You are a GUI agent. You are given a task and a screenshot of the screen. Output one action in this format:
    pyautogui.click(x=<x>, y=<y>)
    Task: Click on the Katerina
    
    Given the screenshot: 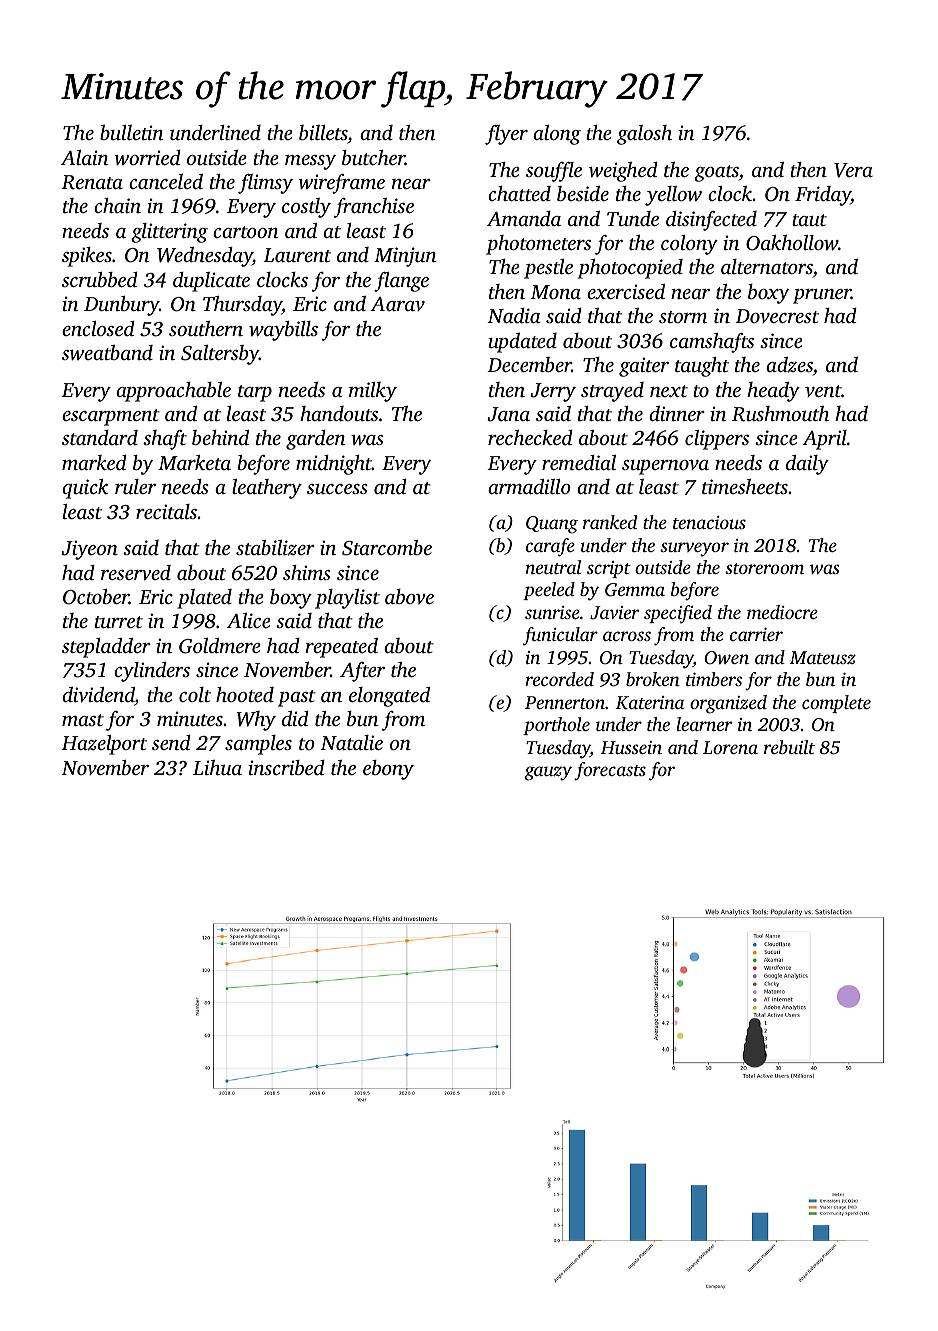 What is the action you would take?
    pyautogui.click(x=649, y=703)
